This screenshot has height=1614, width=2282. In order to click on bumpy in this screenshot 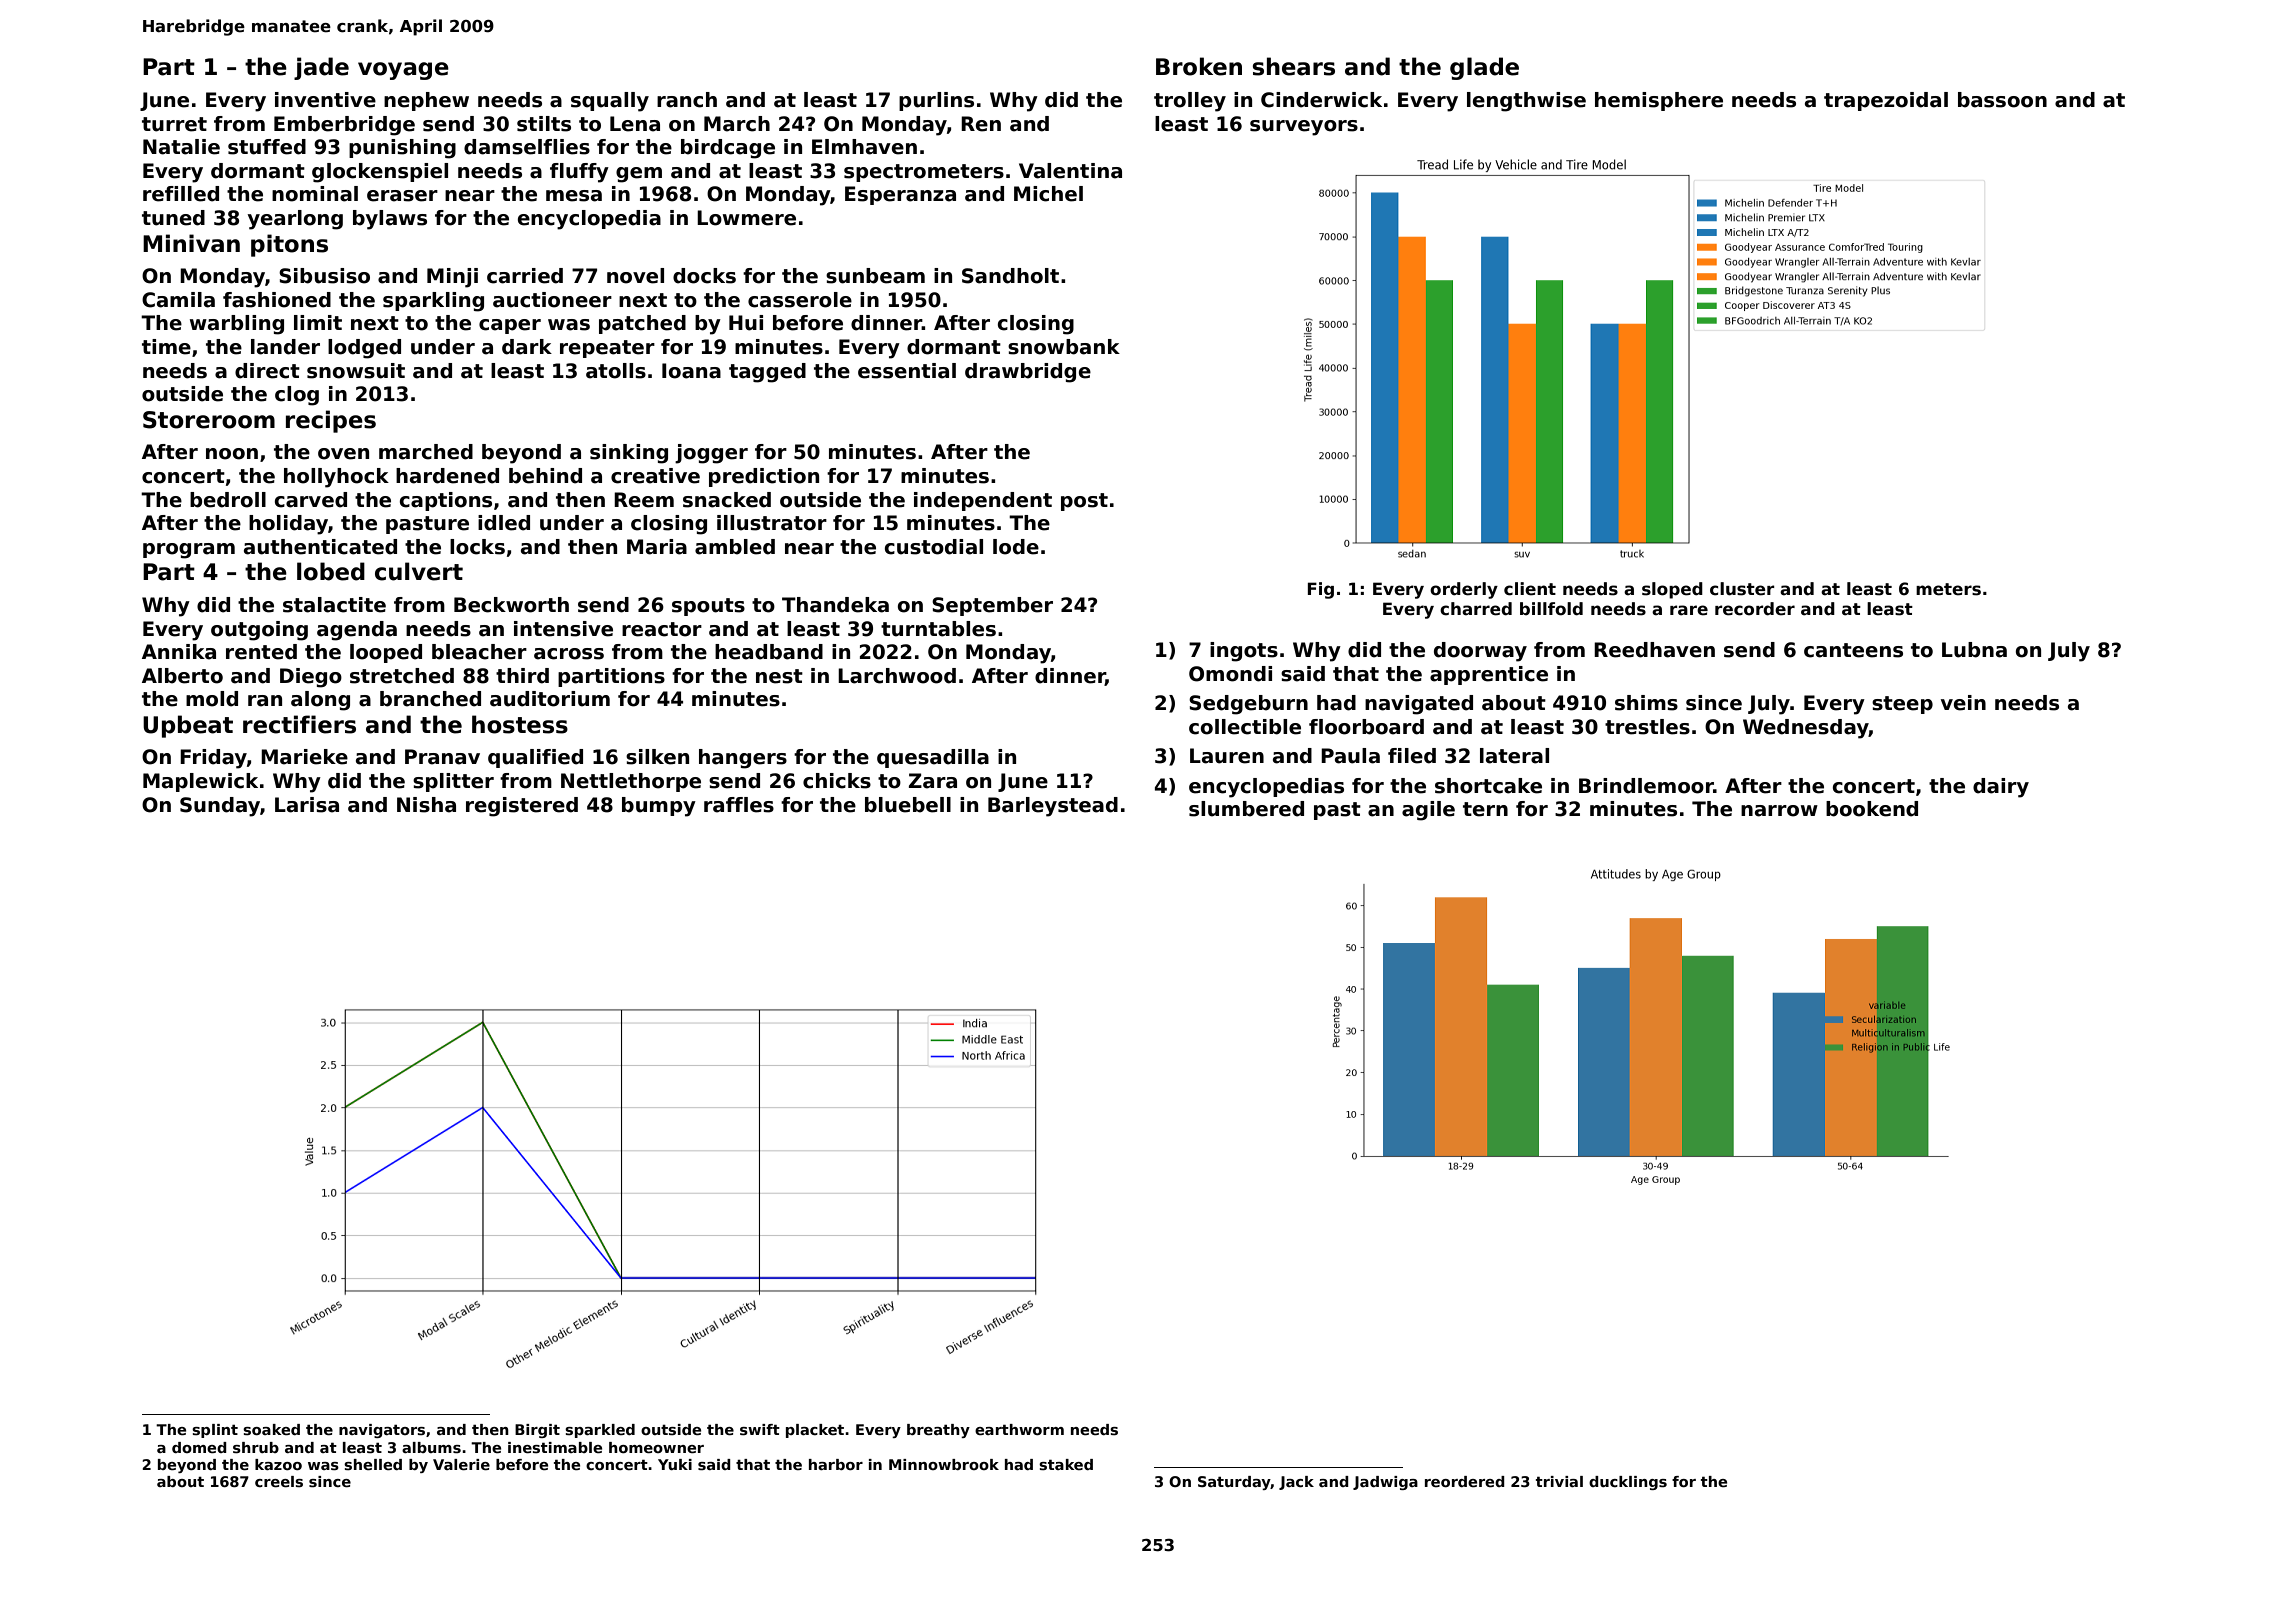, I will do `click(659, 807)`.
